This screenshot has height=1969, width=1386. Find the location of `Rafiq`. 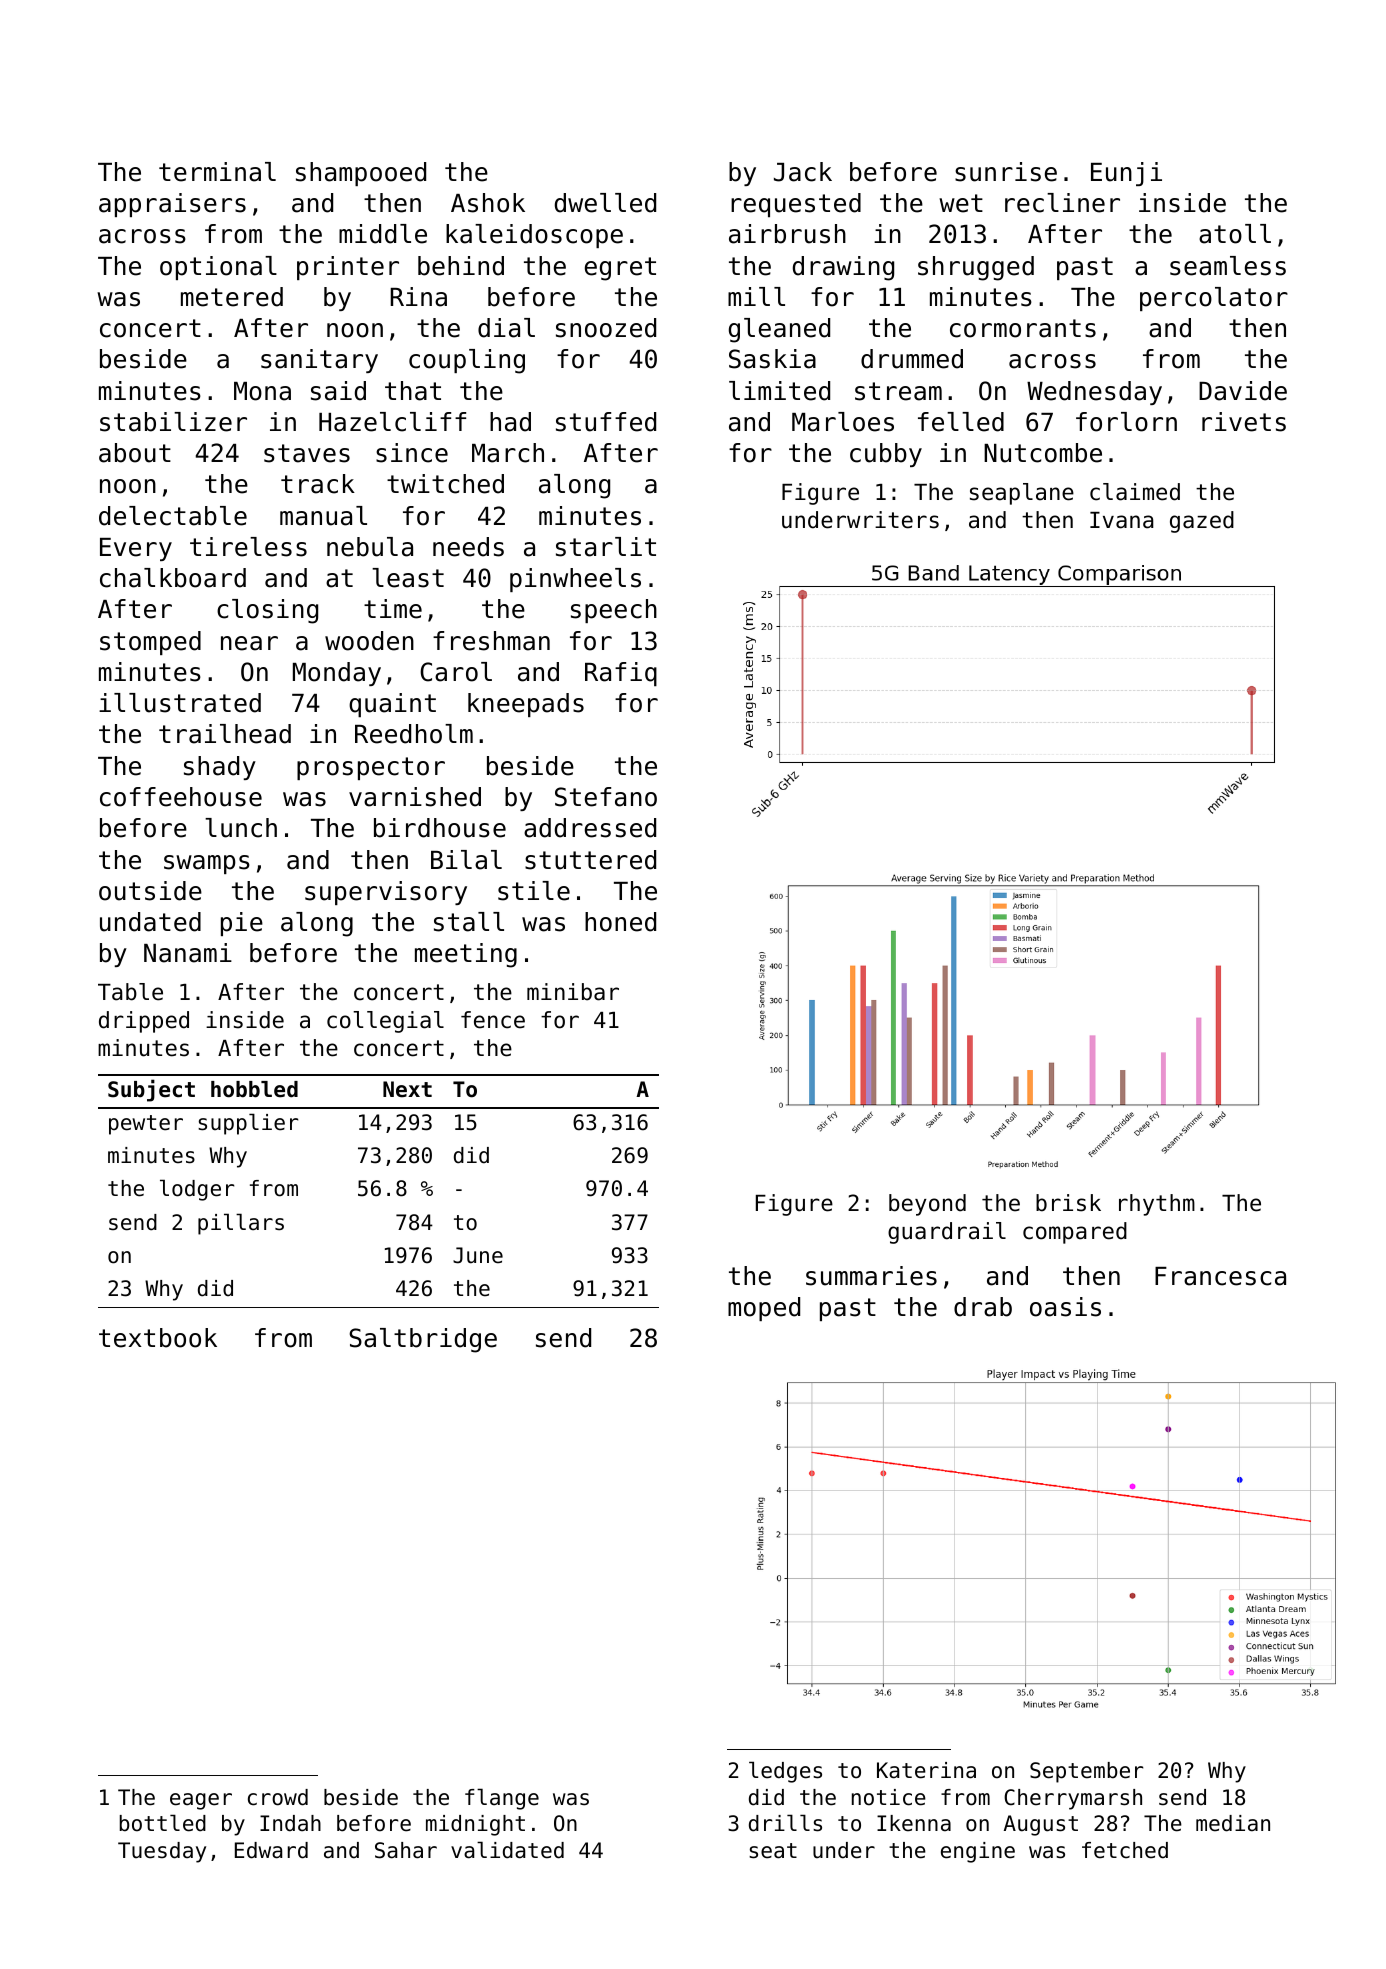

Rafiq is located at coordinates (621, 674).
